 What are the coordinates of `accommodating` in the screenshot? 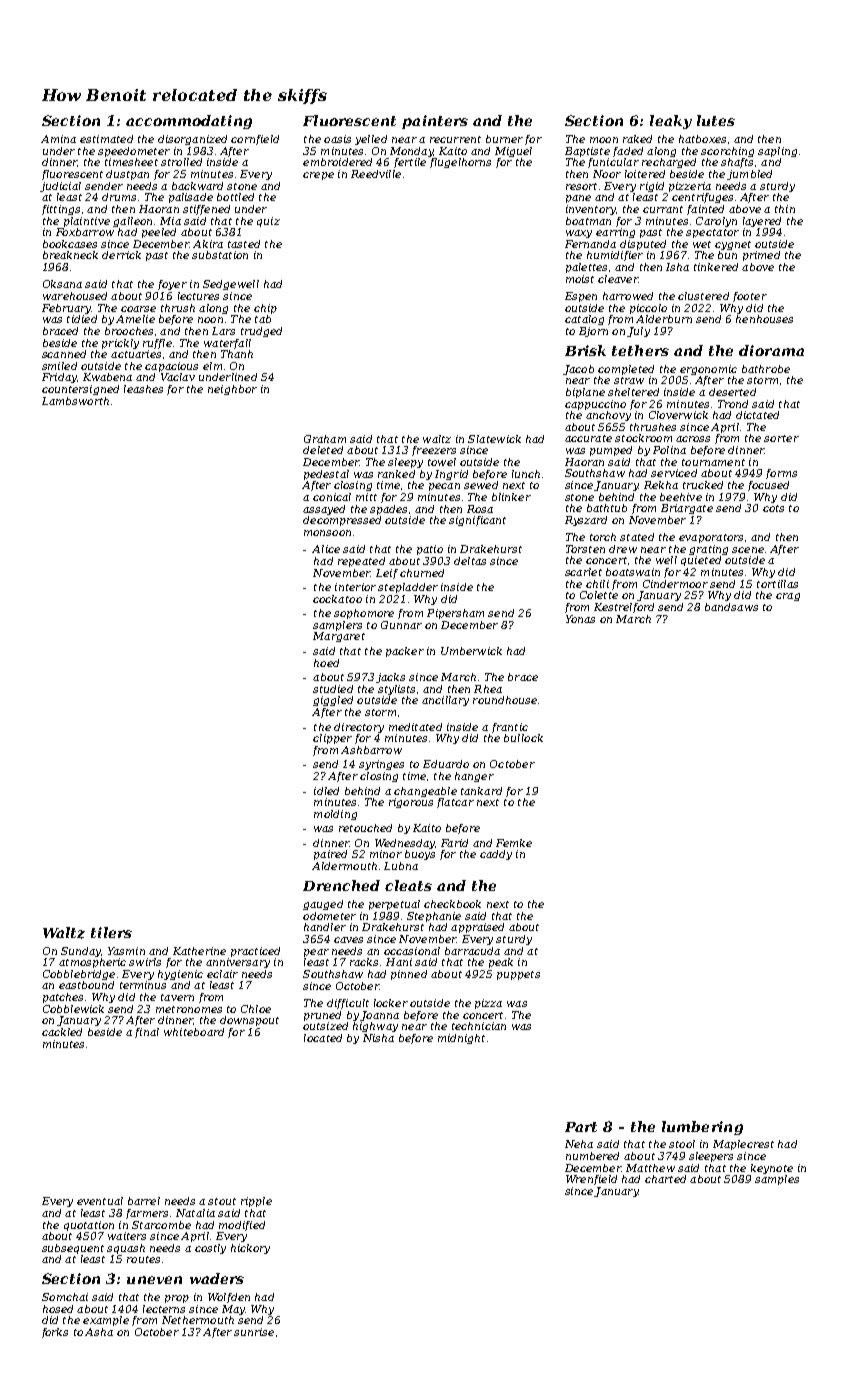 It's located at (189, 122).
